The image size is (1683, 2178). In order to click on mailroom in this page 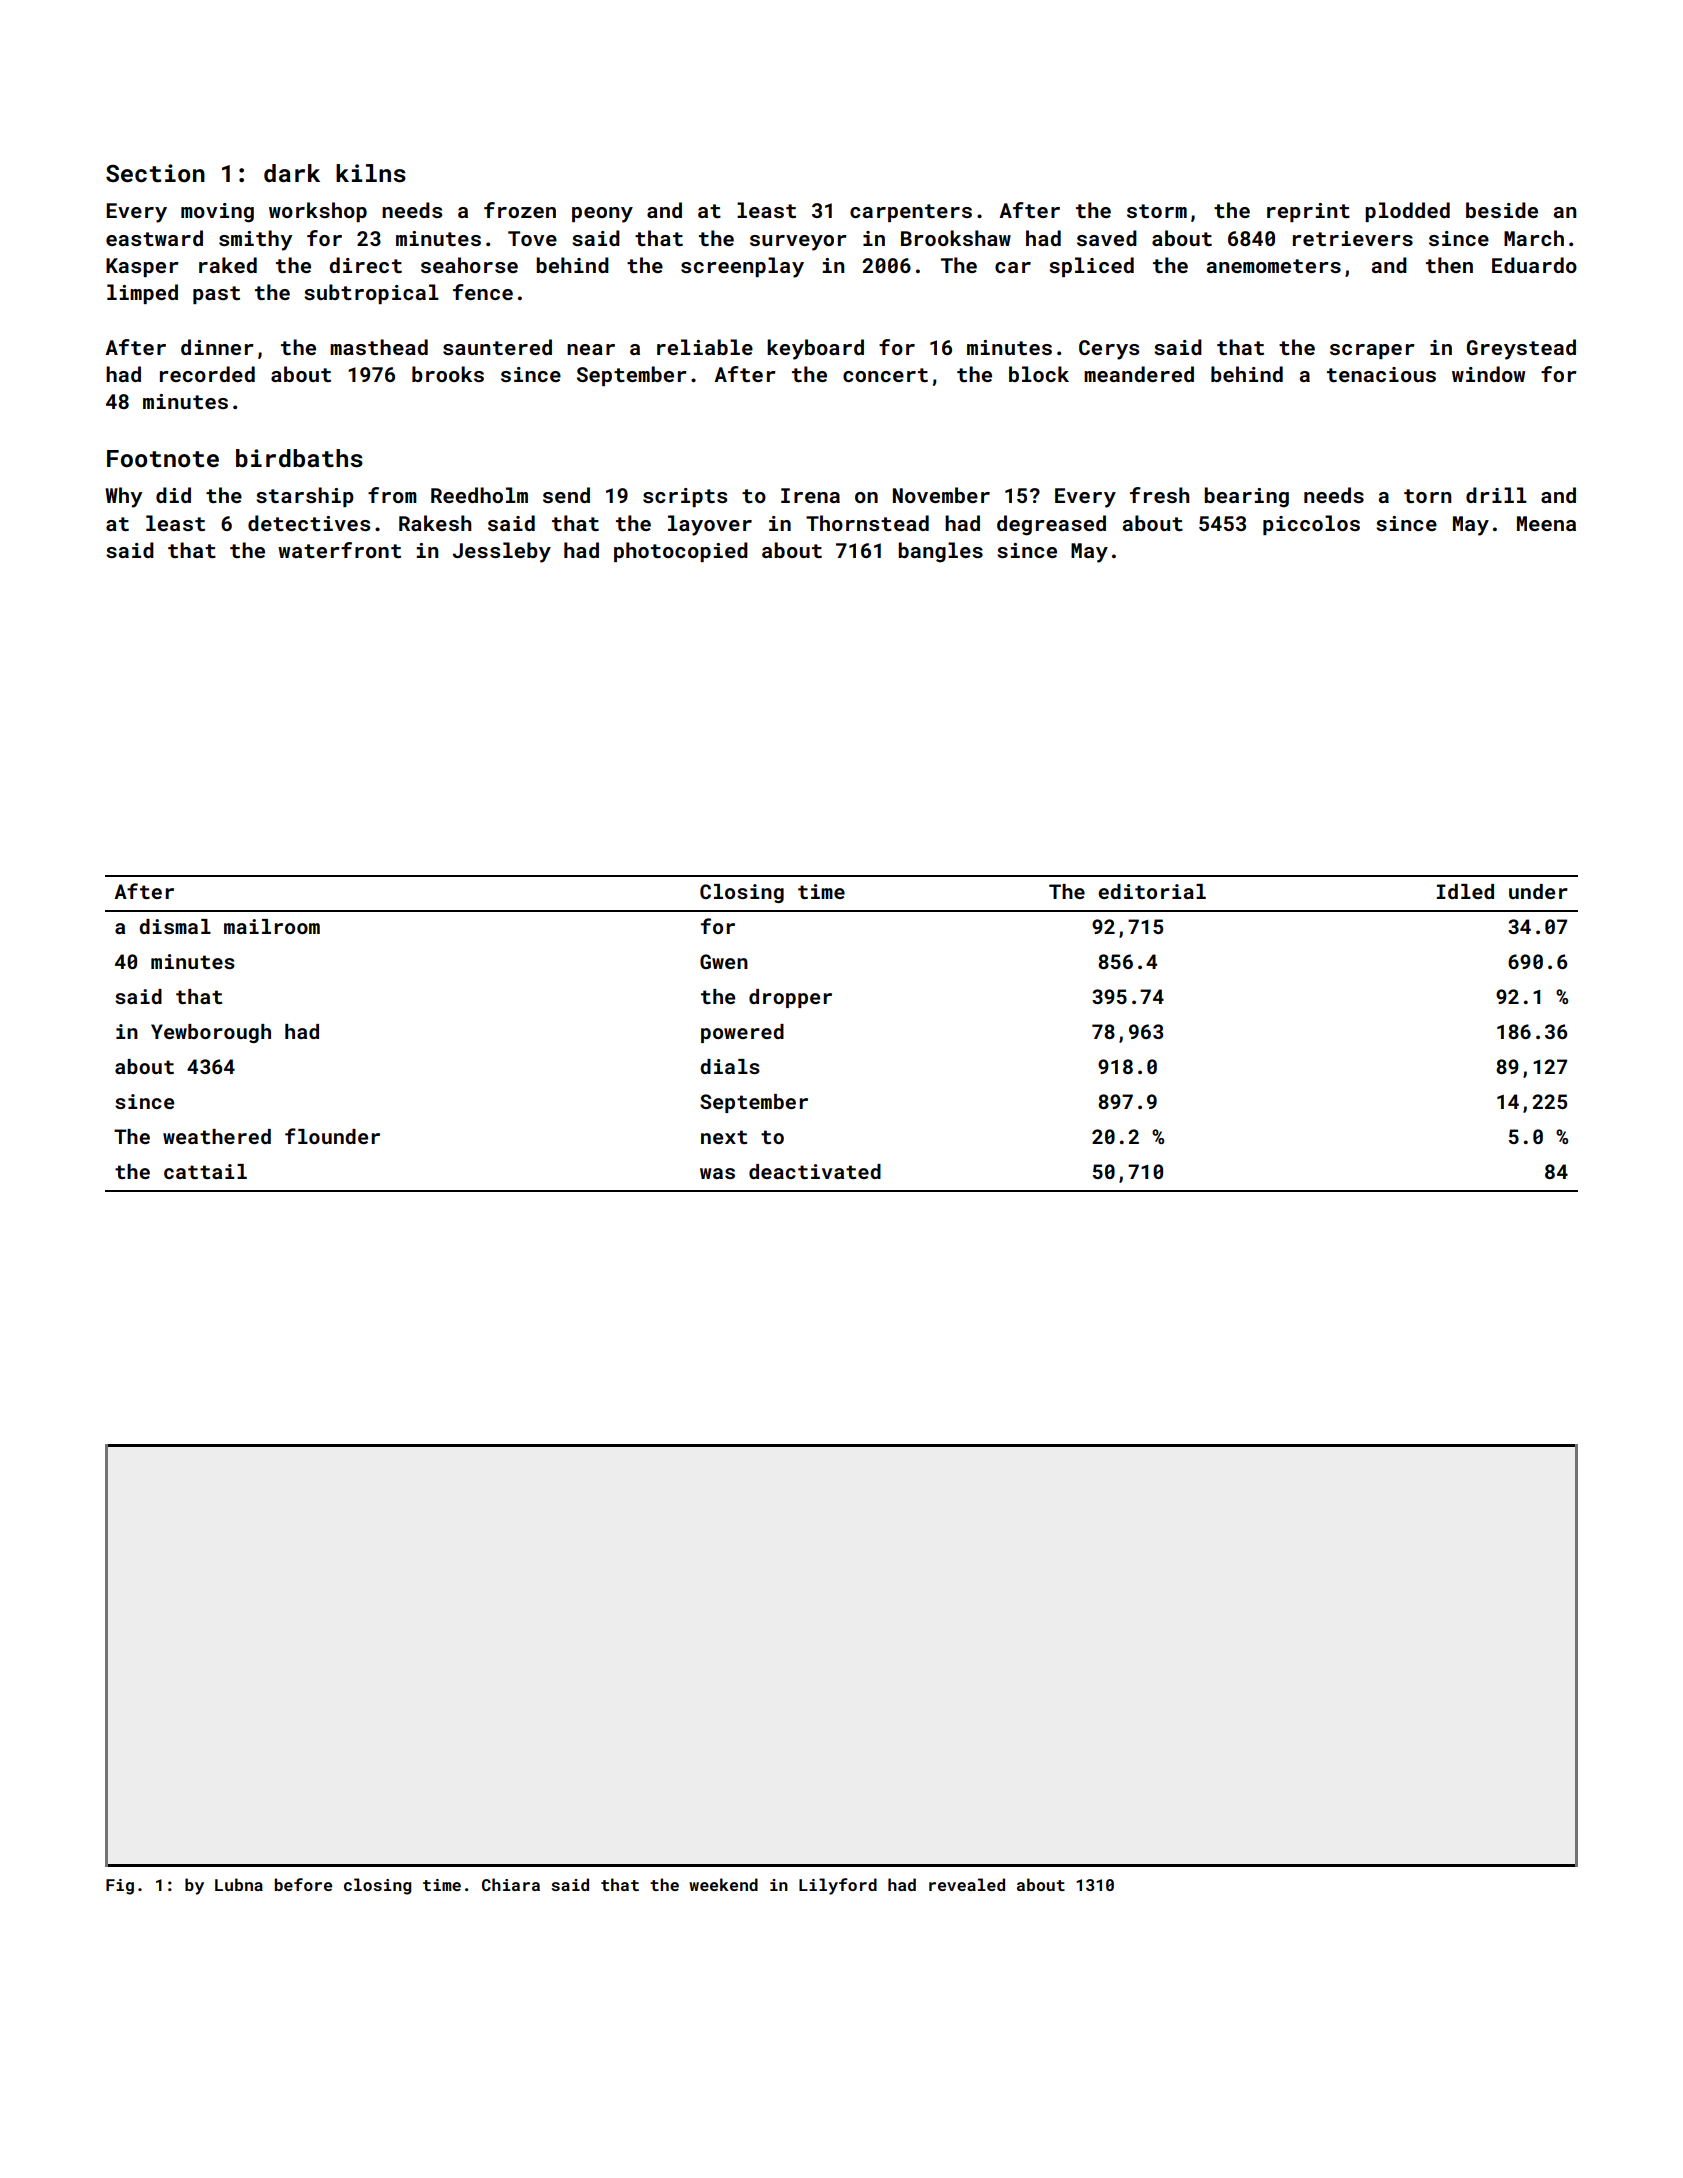, I will do `click(272, 926)`.
